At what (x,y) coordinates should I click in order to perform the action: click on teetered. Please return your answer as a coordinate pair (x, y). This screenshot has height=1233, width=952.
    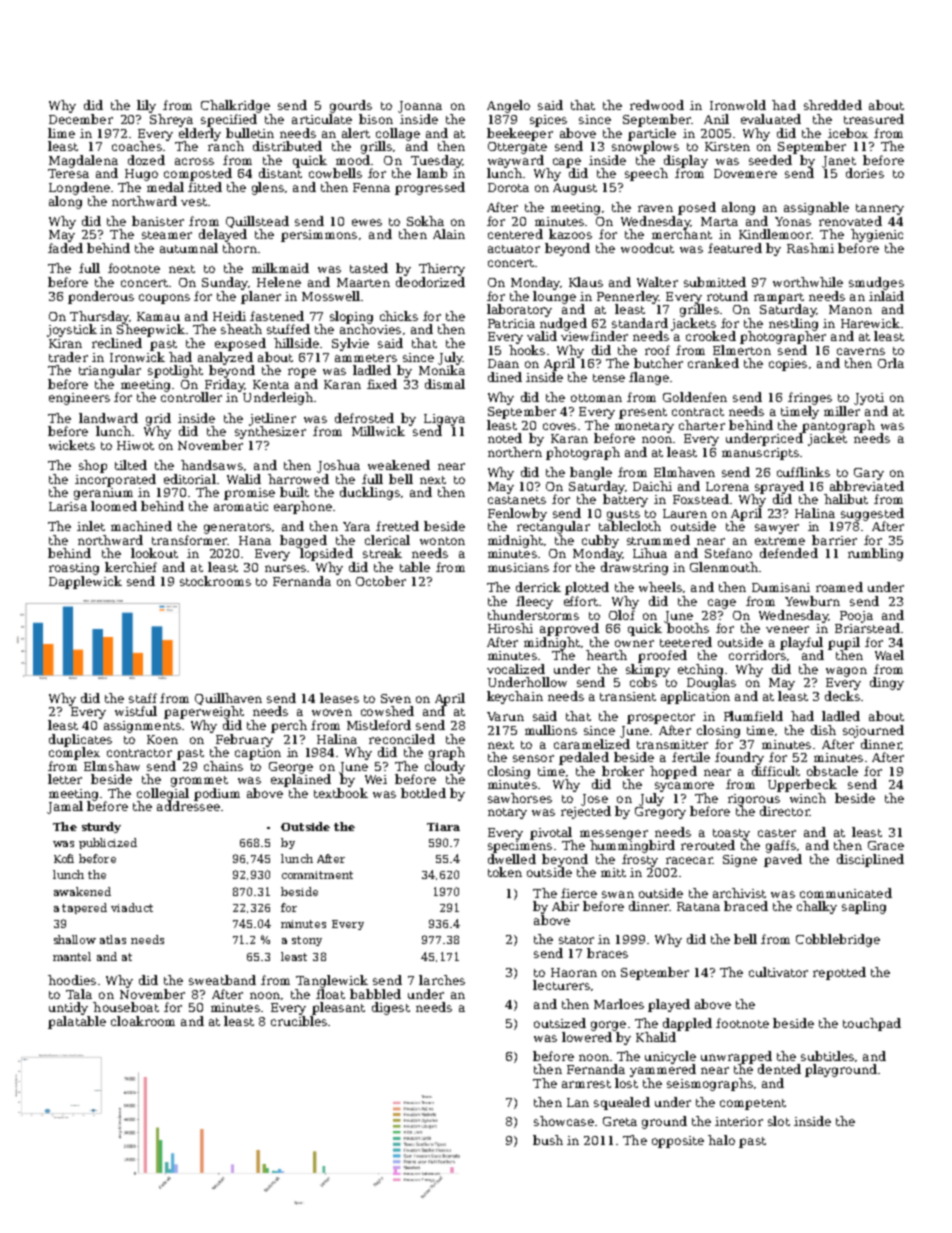
    Looking at the image, I should click on (686, 642).
